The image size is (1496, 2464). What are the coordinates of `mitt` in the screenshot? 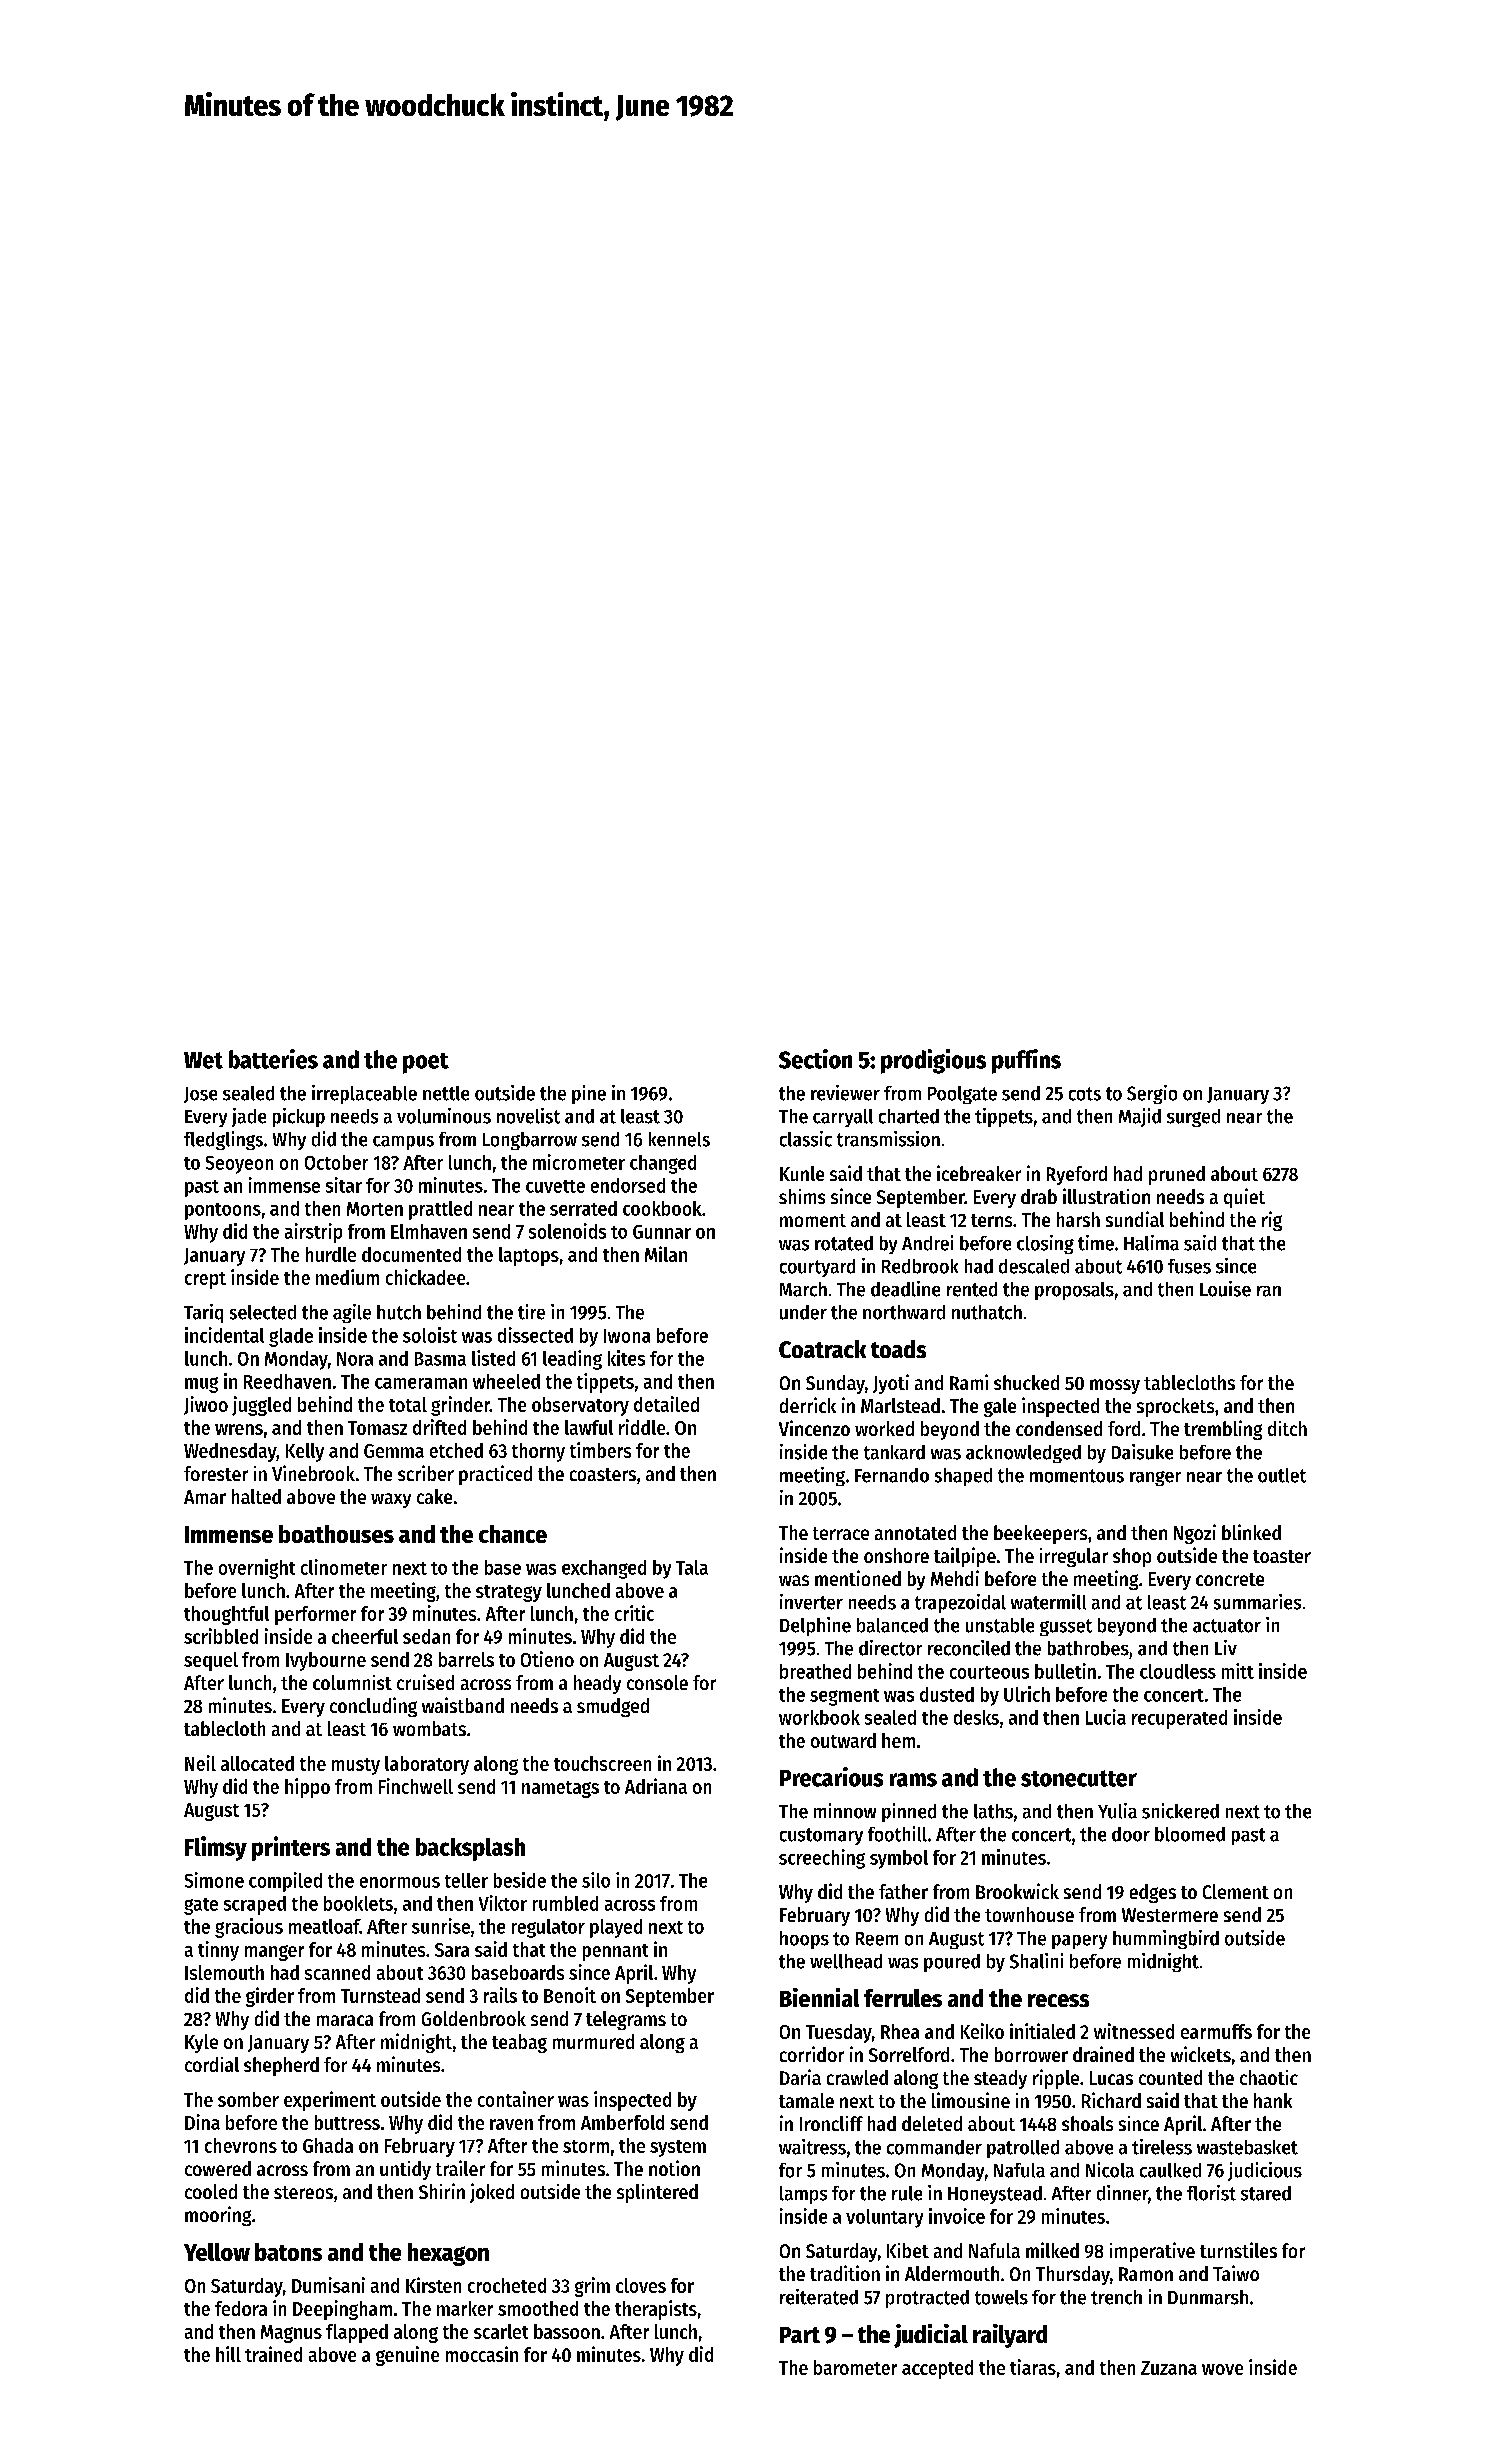 It's located at (1238, 1671).
